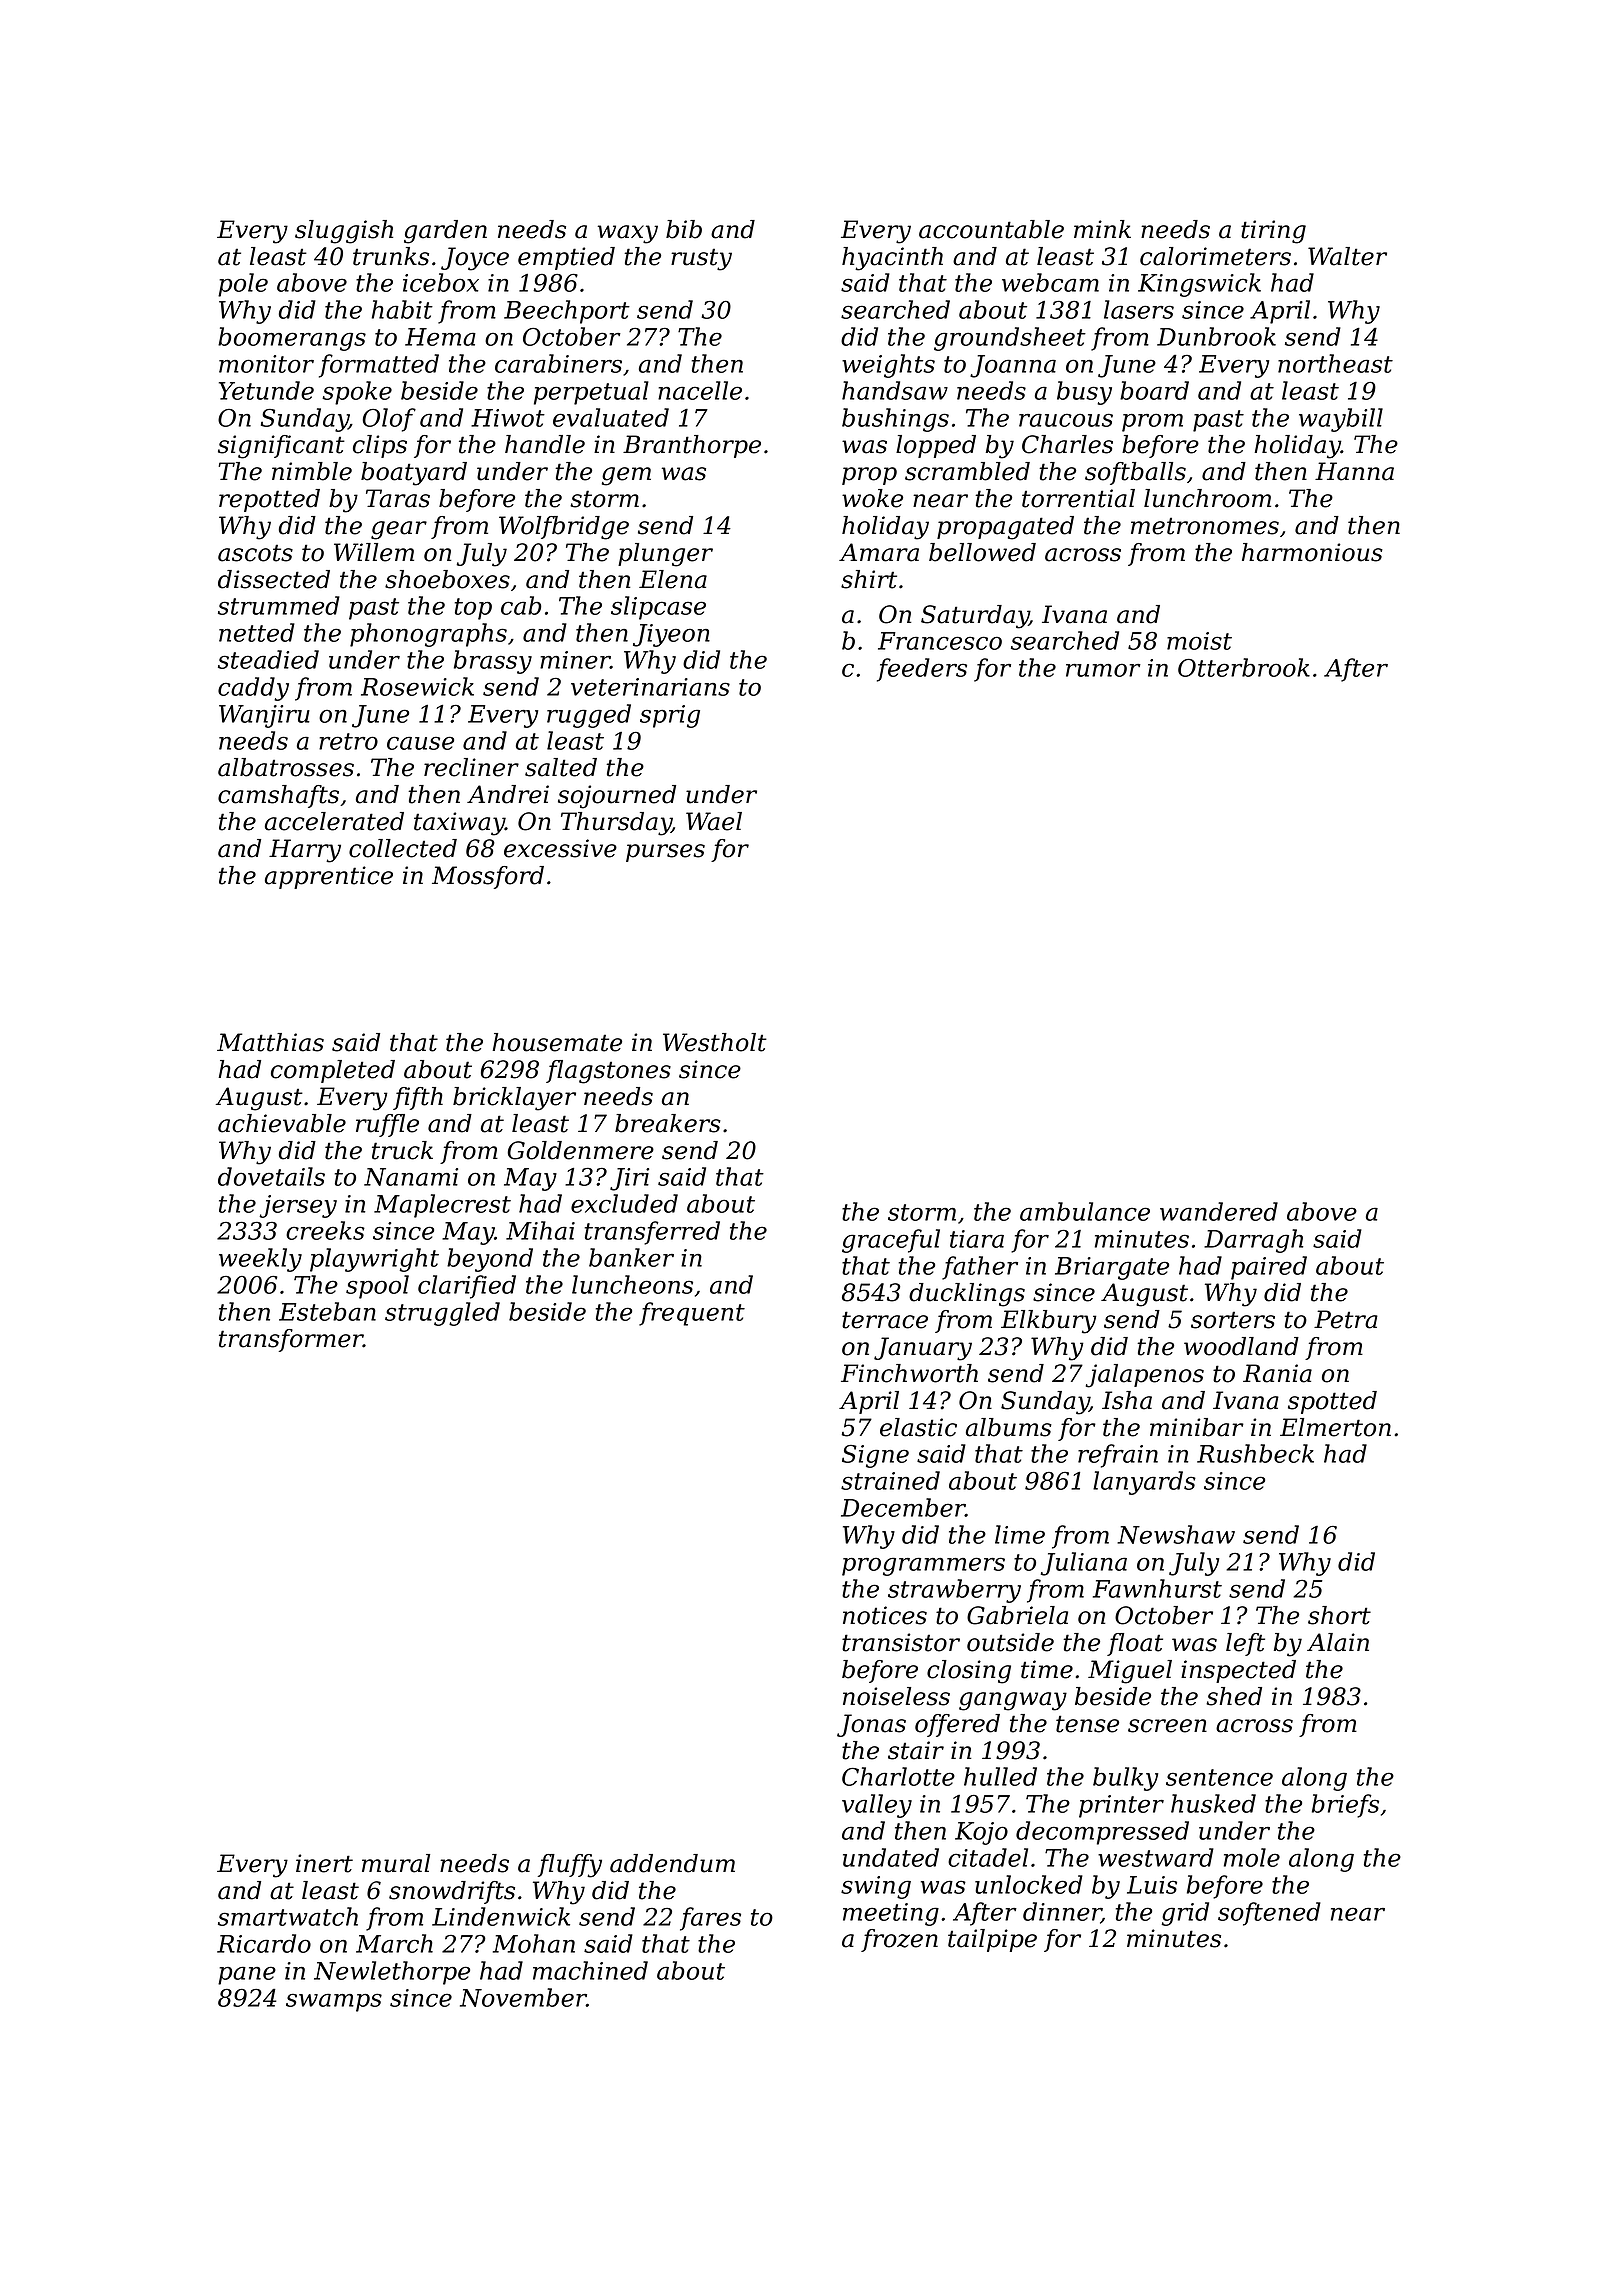 The image size is (1620, 2292). Describe the element at coordinates (1332, 1402) in the document. I see `spotted` at that location.
